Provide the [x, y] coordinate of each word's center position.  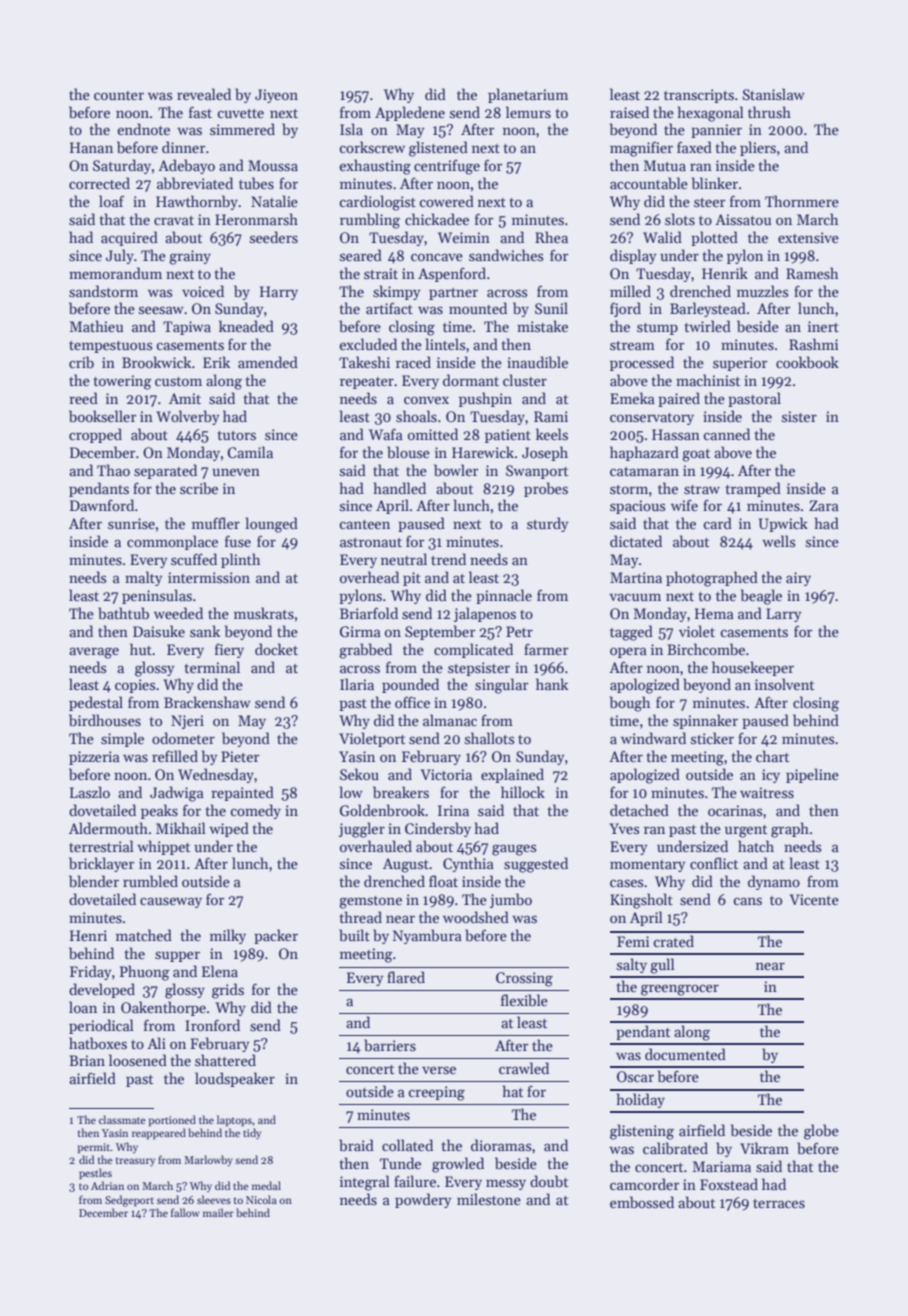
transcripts [699, 96]
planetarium [528, 95]
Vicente [814, 899]
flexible [524, 1000]
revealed [204, 94]
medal [266, 1185]
